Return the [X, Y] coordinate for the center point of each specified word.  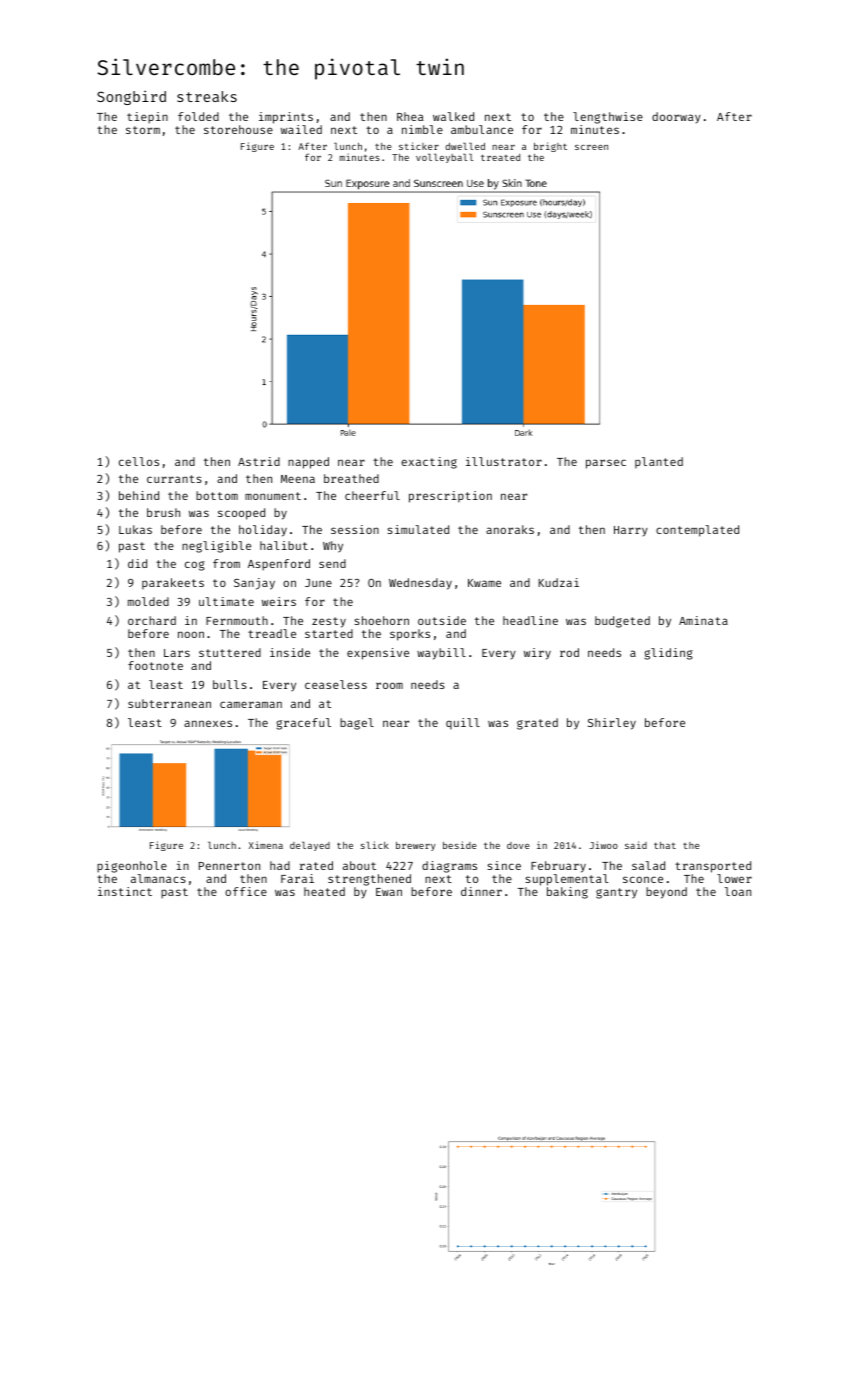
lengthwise [608, 118]
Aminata [703, 620]
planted [659, 463]
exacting [429, 463]
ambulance [482, 129]
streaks [207, 96]
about [359, 865]
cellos [139, 461]
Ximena [266, 845]
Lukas [135, 529]
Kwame [484, 583]
